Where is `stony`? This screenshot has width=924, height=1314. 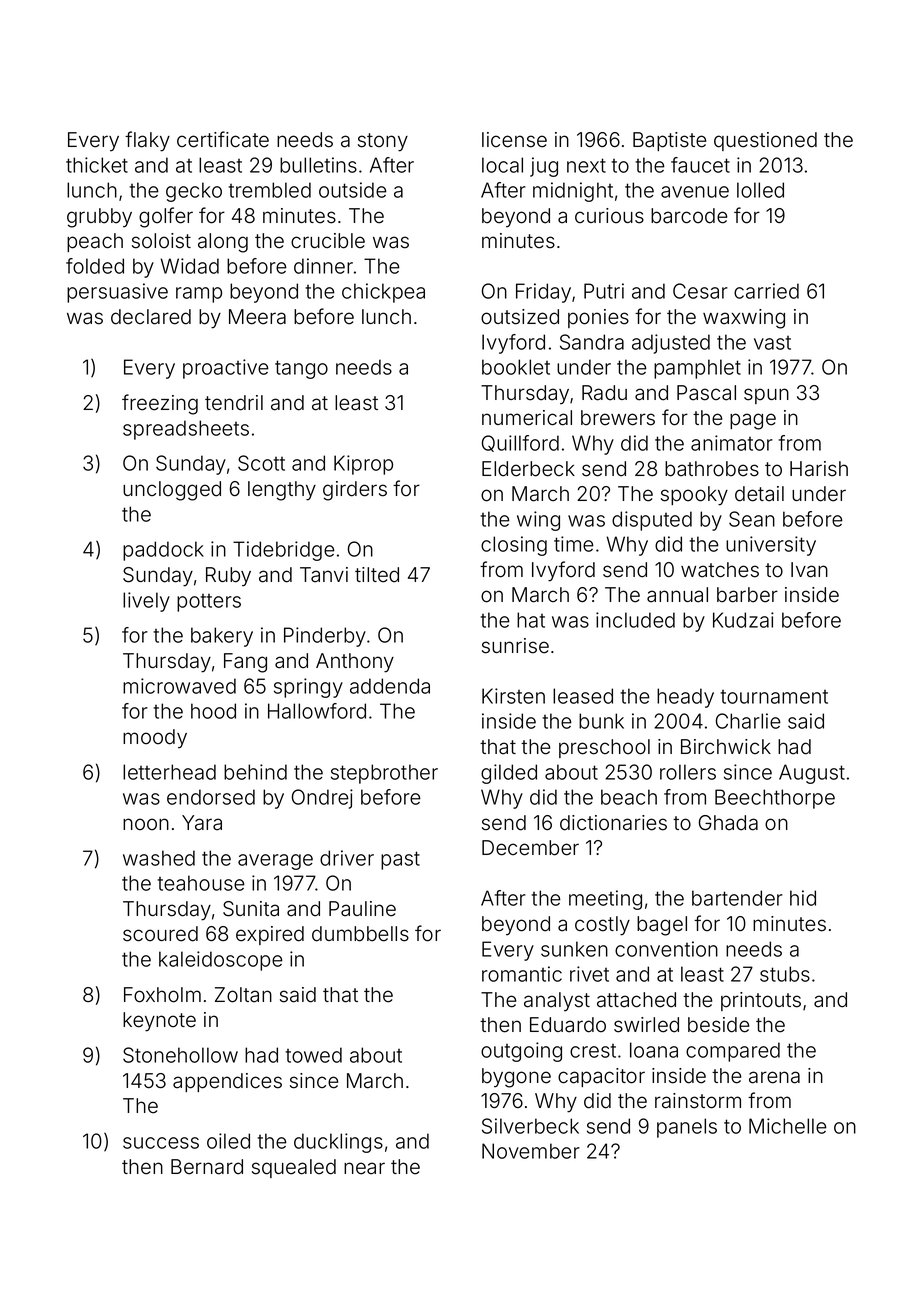 stony is located at coordinates (383, 142).
